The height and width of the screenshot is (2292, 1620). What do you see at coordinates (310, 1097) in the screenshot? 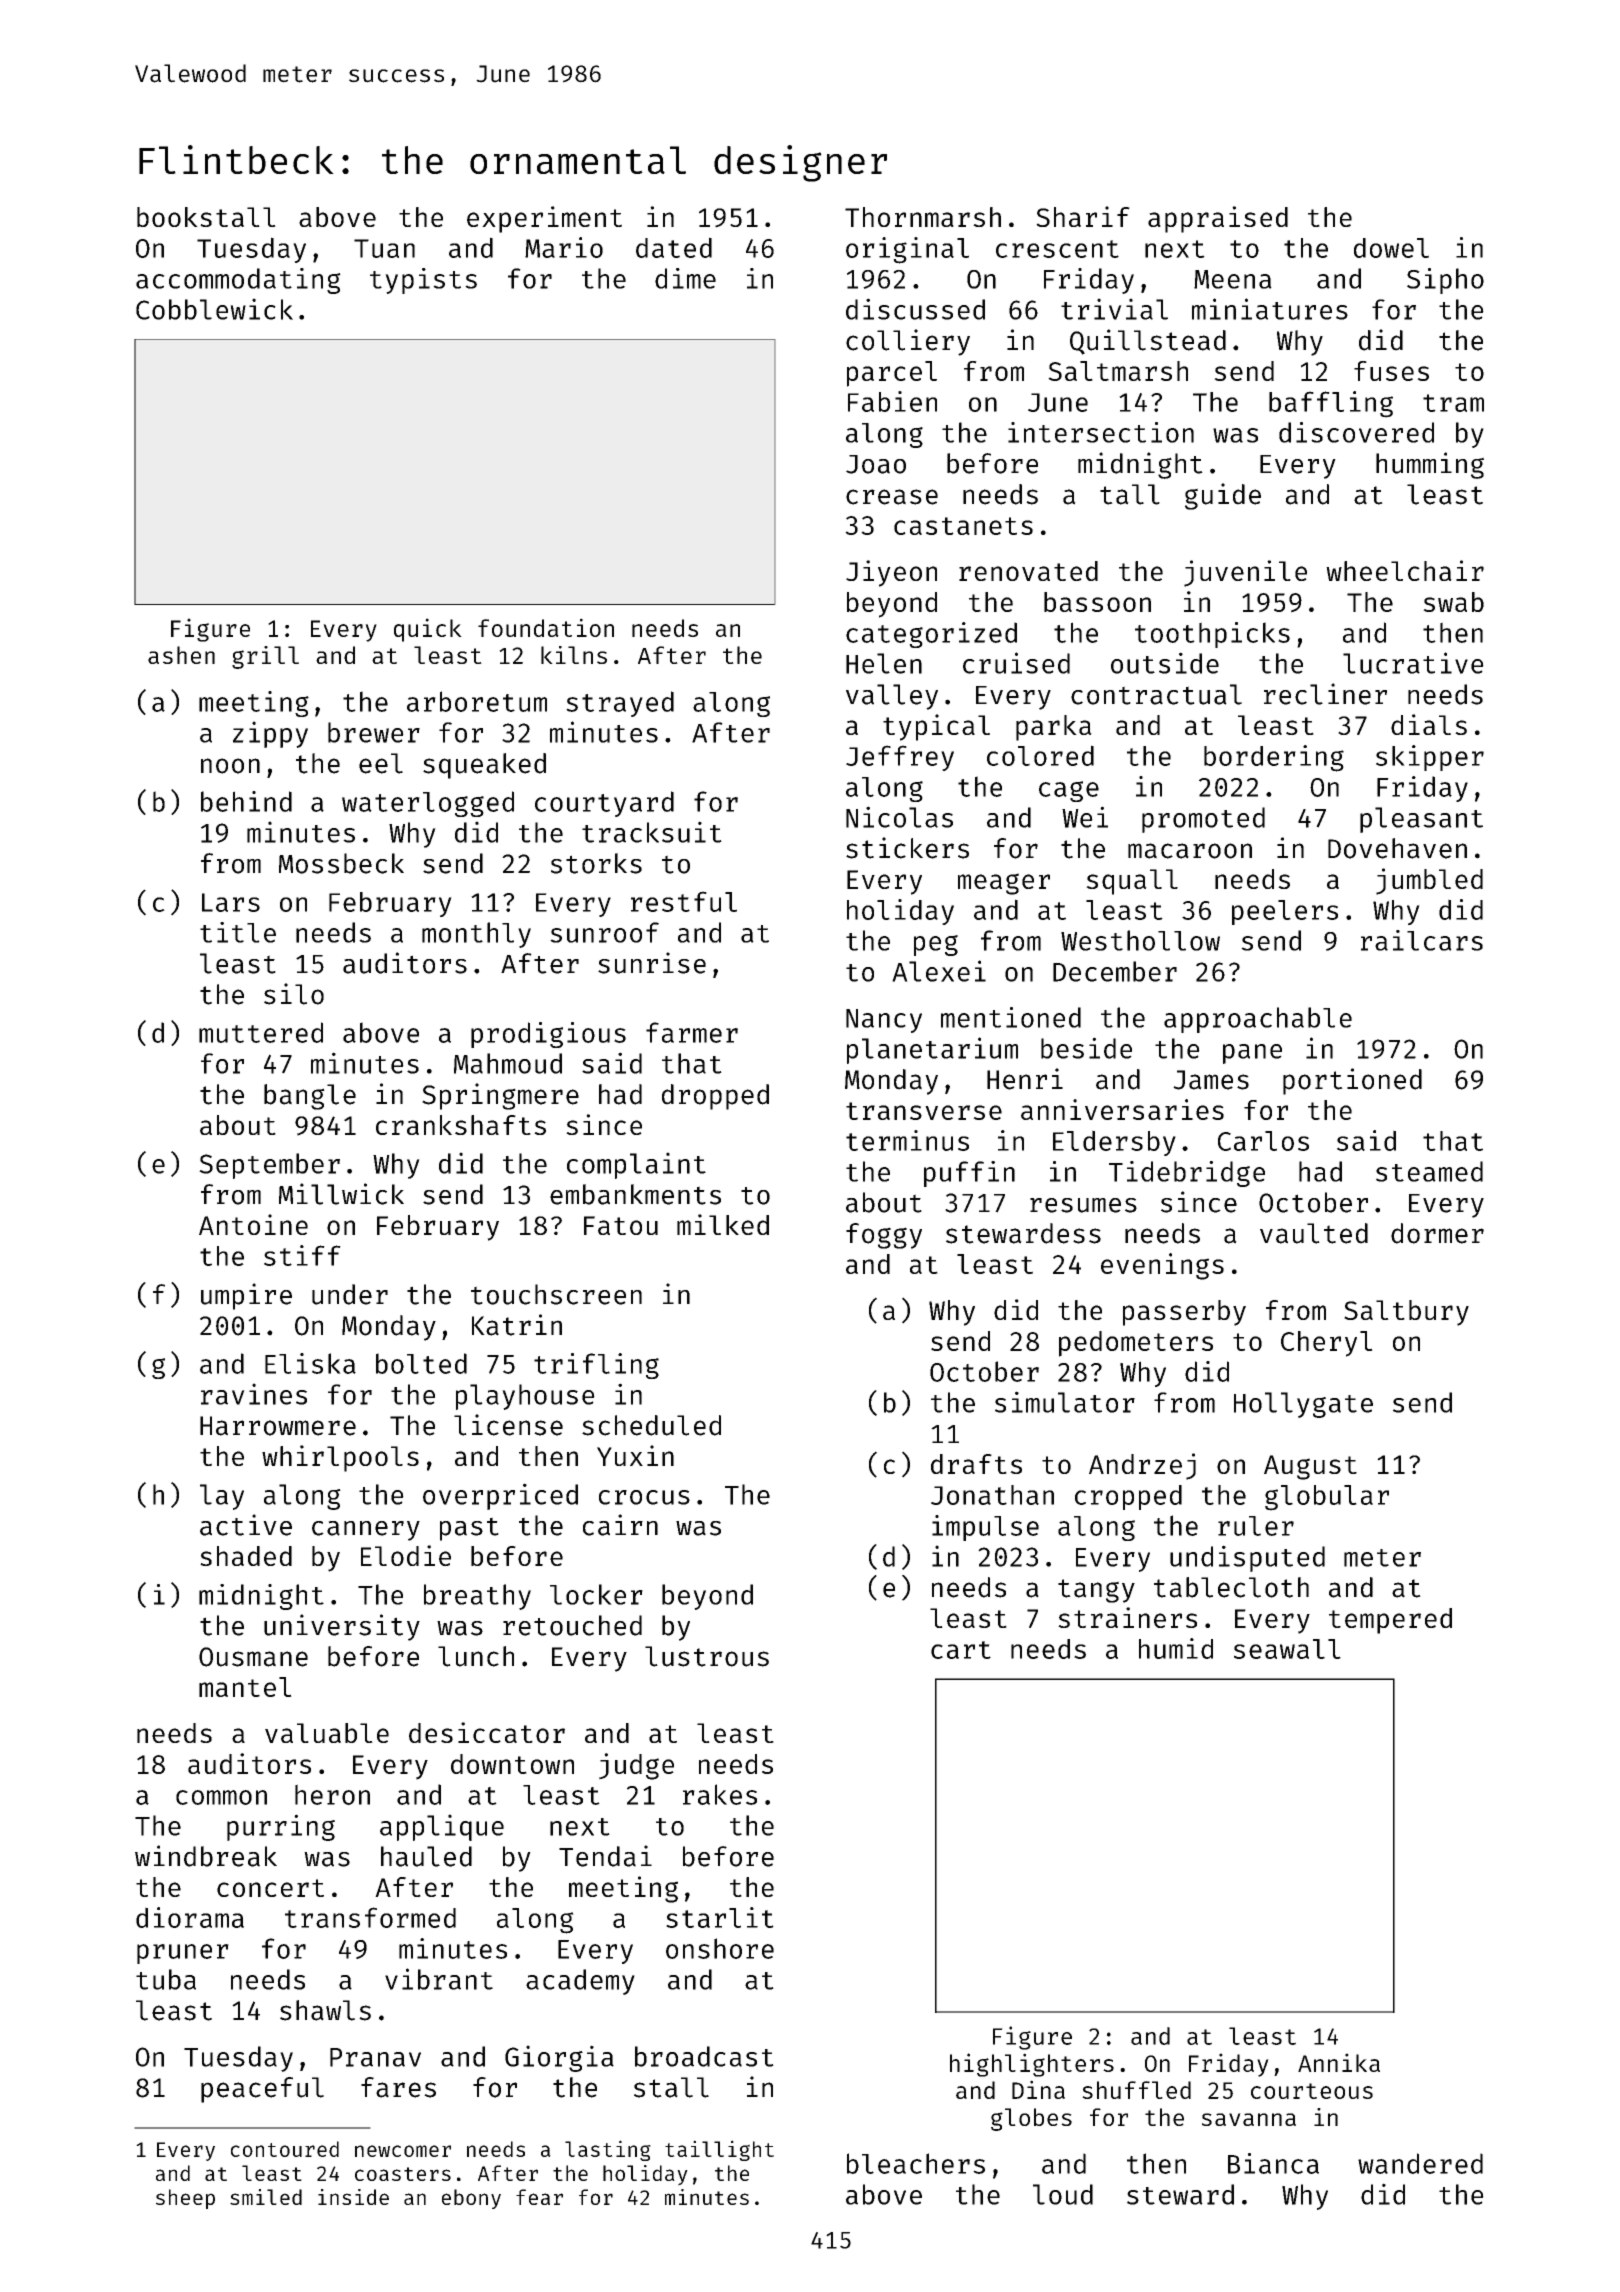
I see `bangle` at bounding box center [310, 1097].
